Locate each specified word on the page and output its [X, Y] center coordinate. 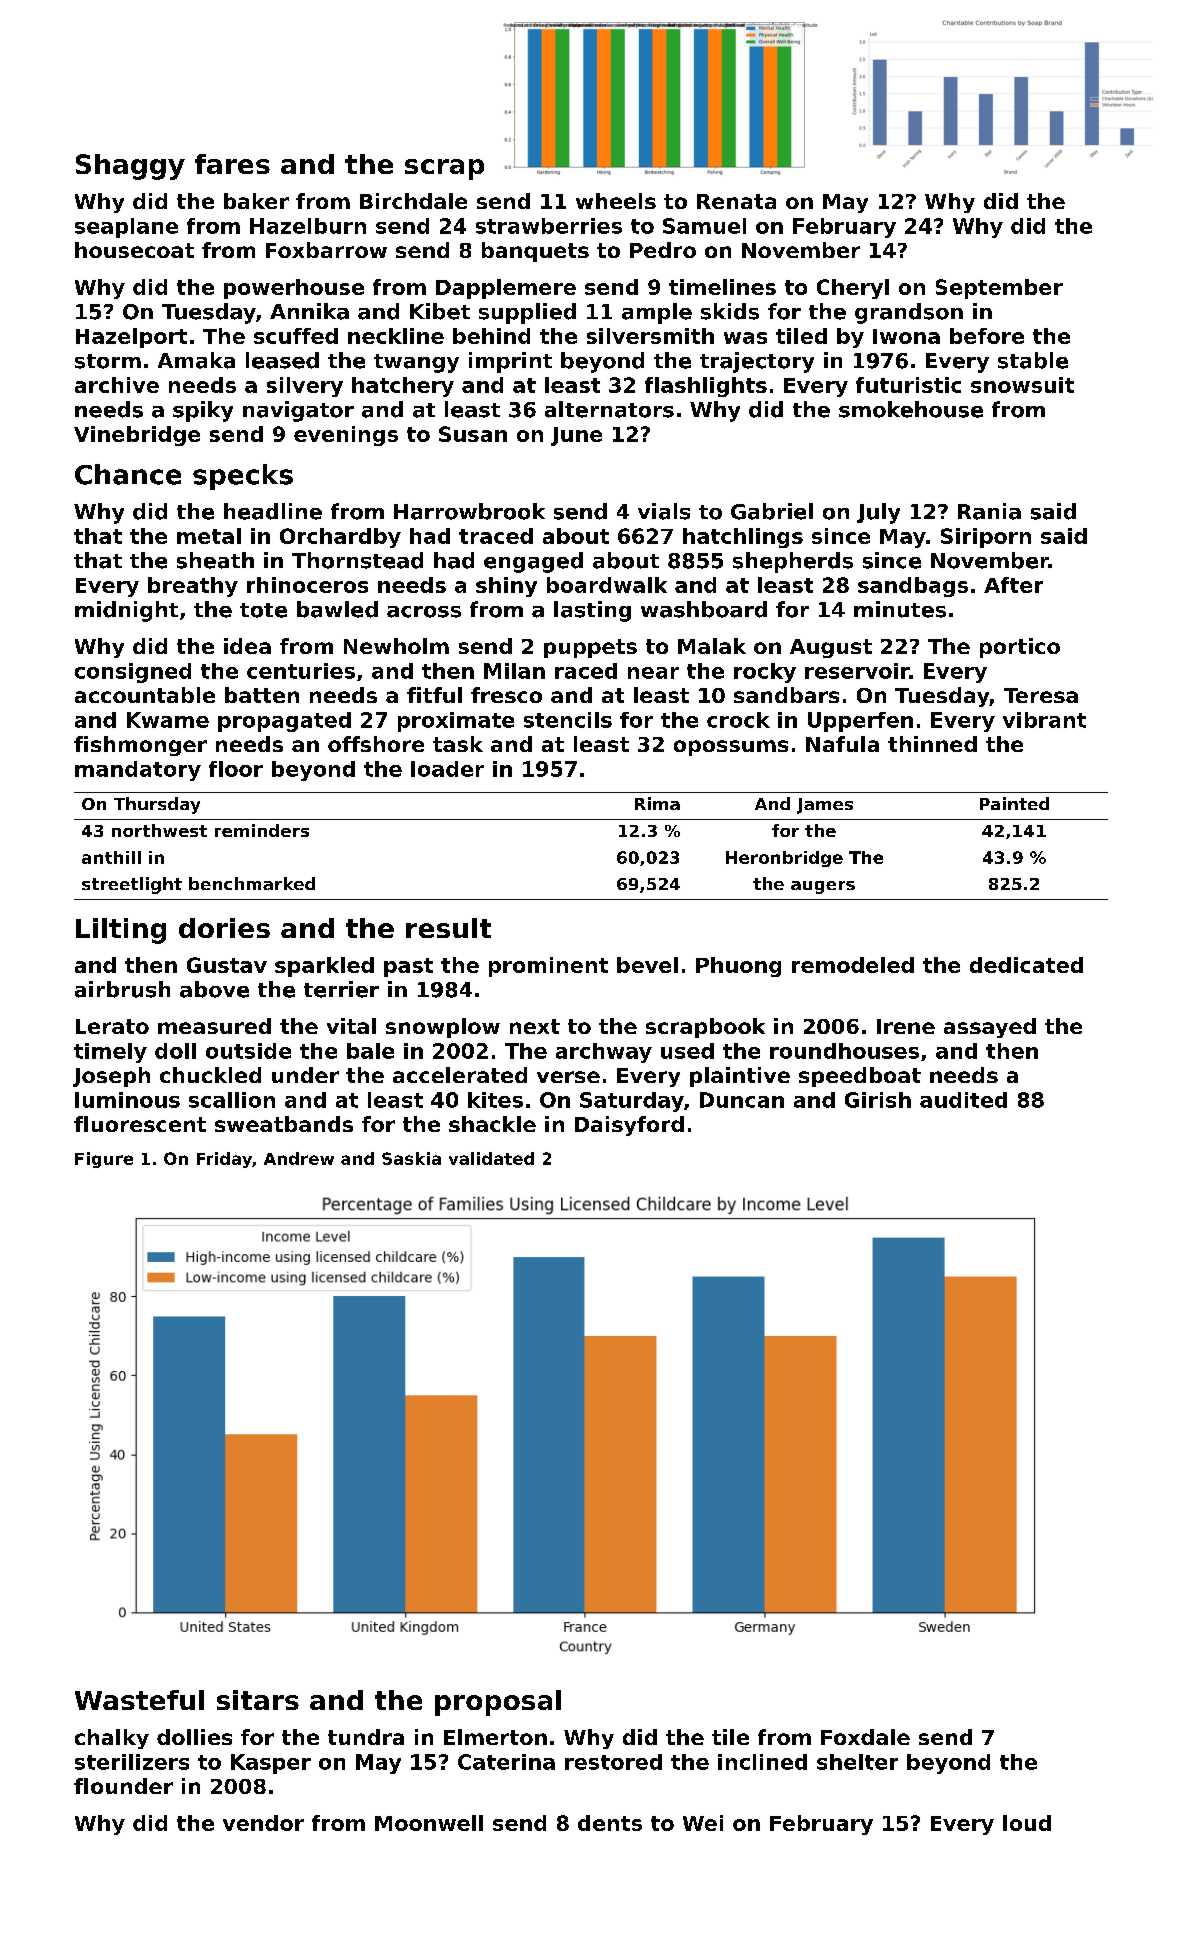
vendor [263, 1823]
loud [1027, 1823]
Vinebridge [137, 436]
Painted [1014, 803]
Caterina [506, 1762]
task [458, 744]
